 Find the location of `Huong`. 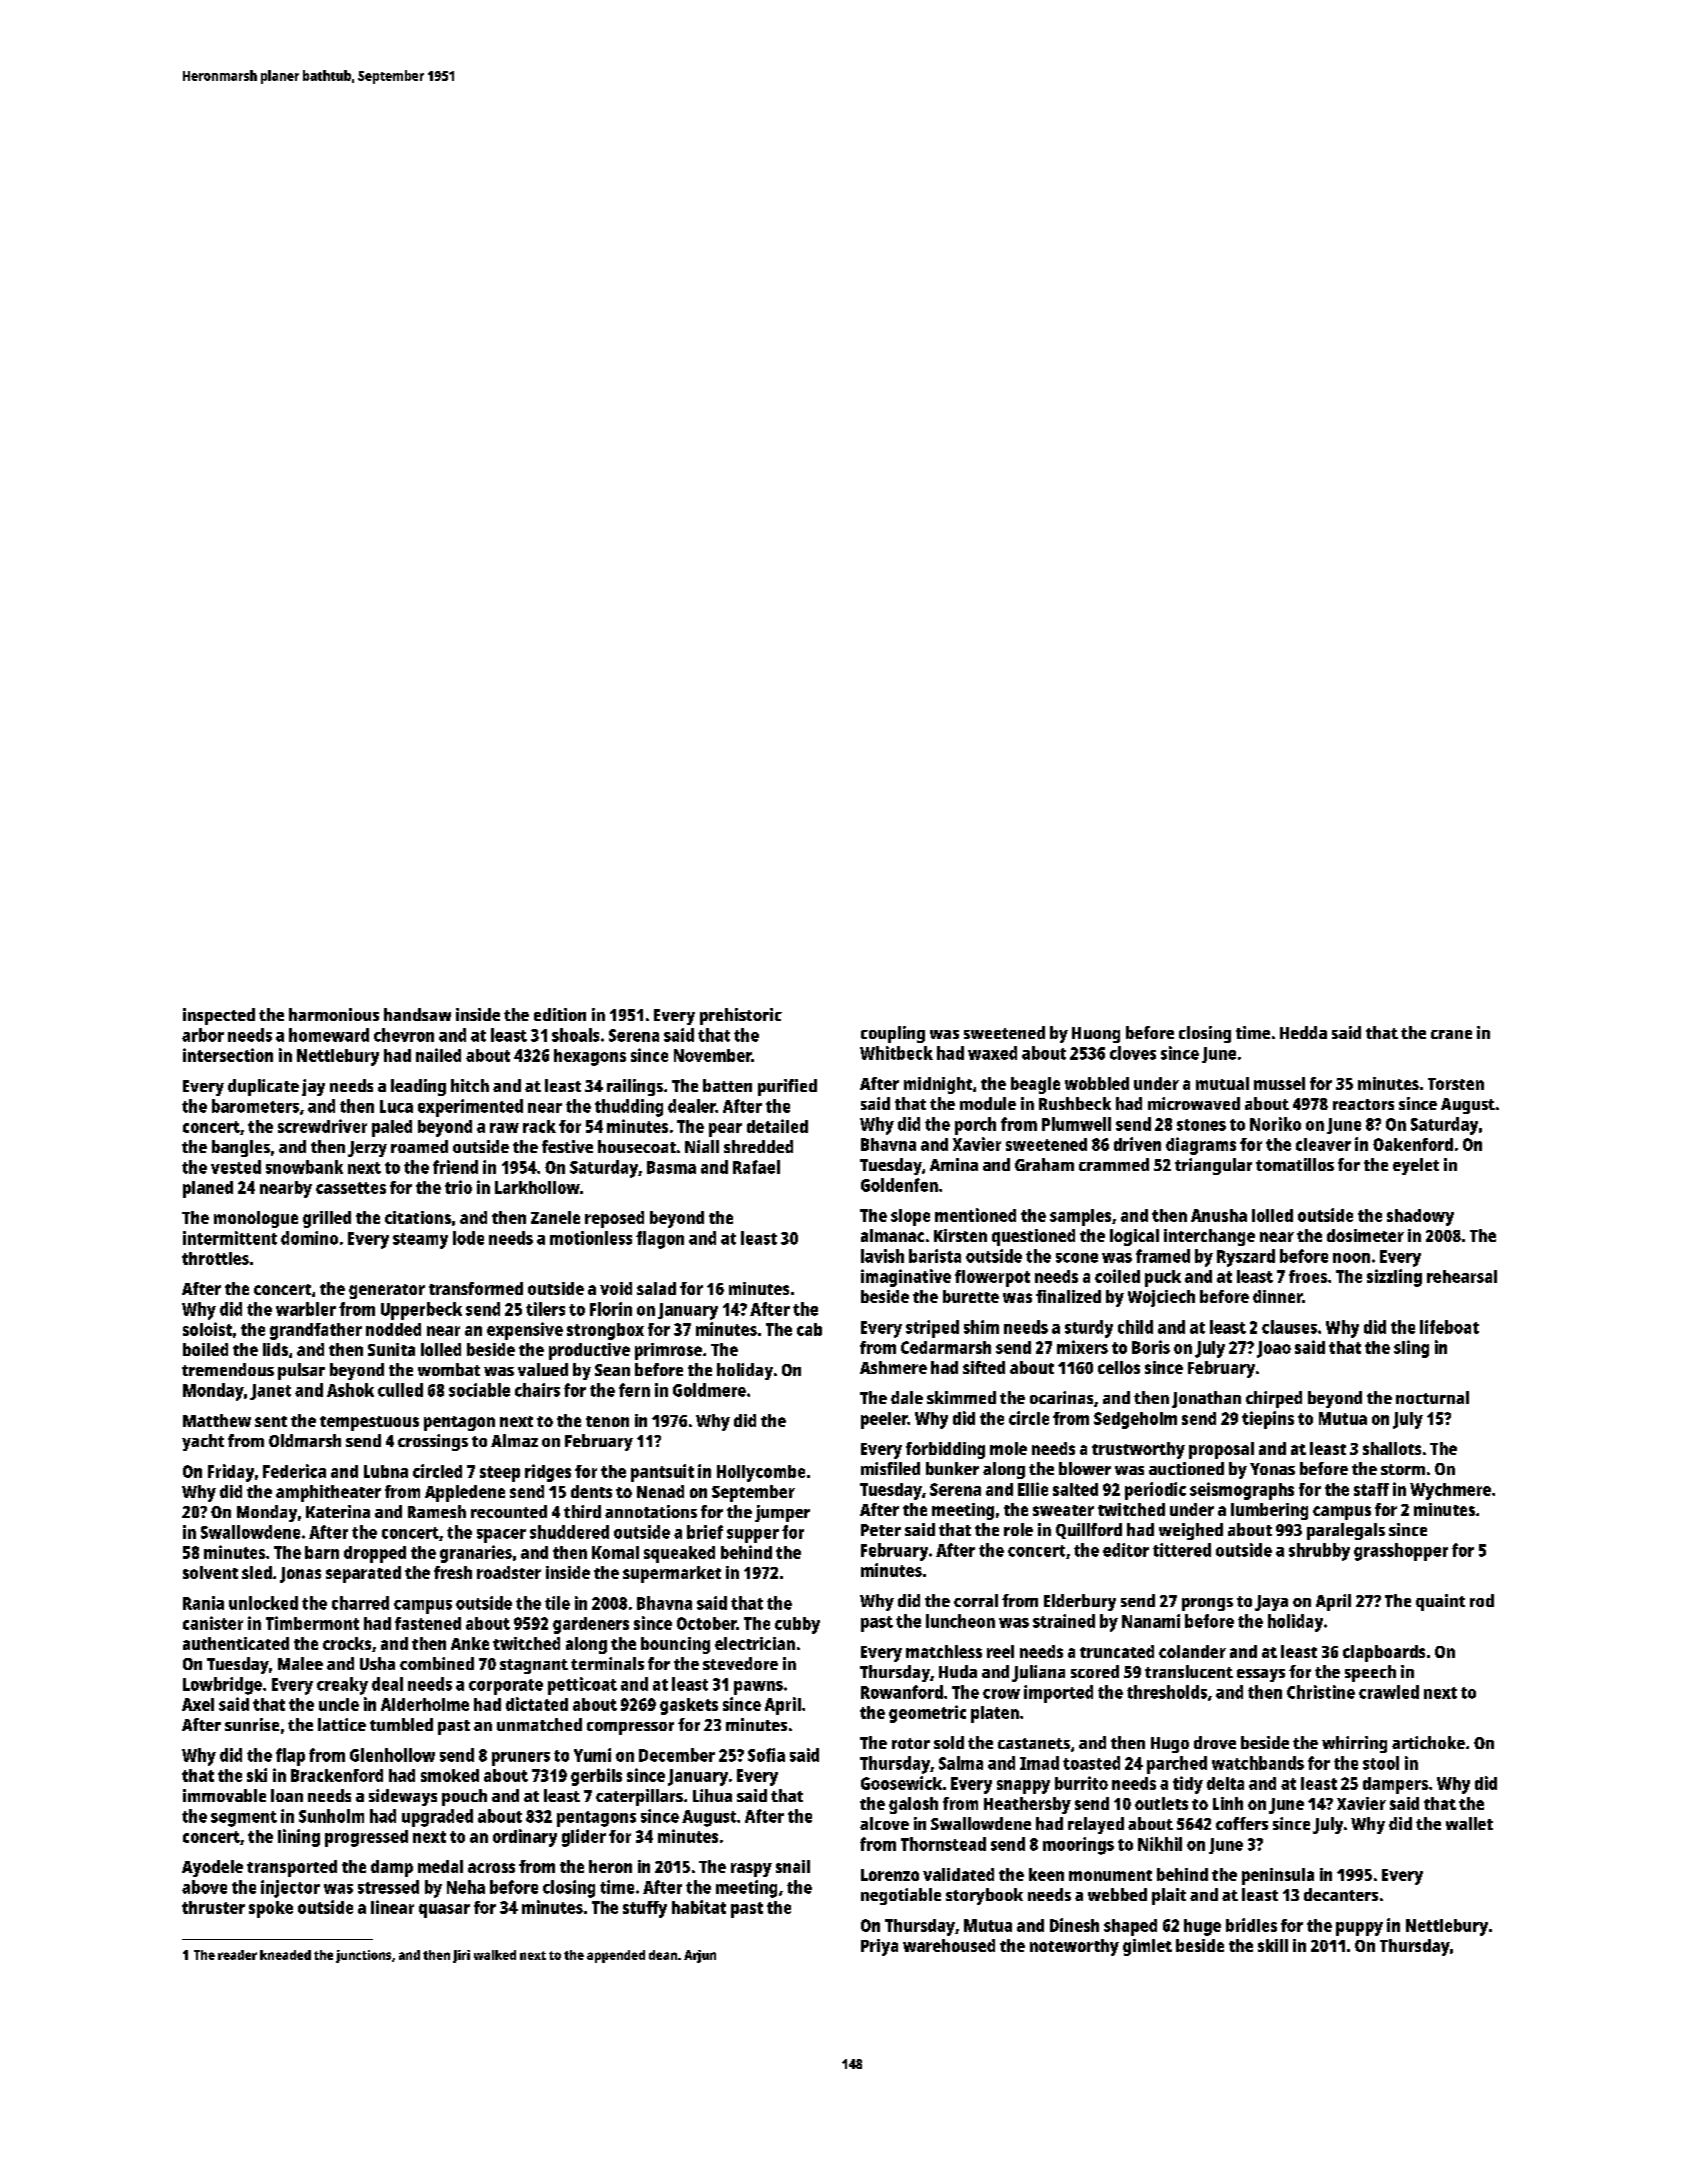

Huong is located at coordinates (1096, 1035).
